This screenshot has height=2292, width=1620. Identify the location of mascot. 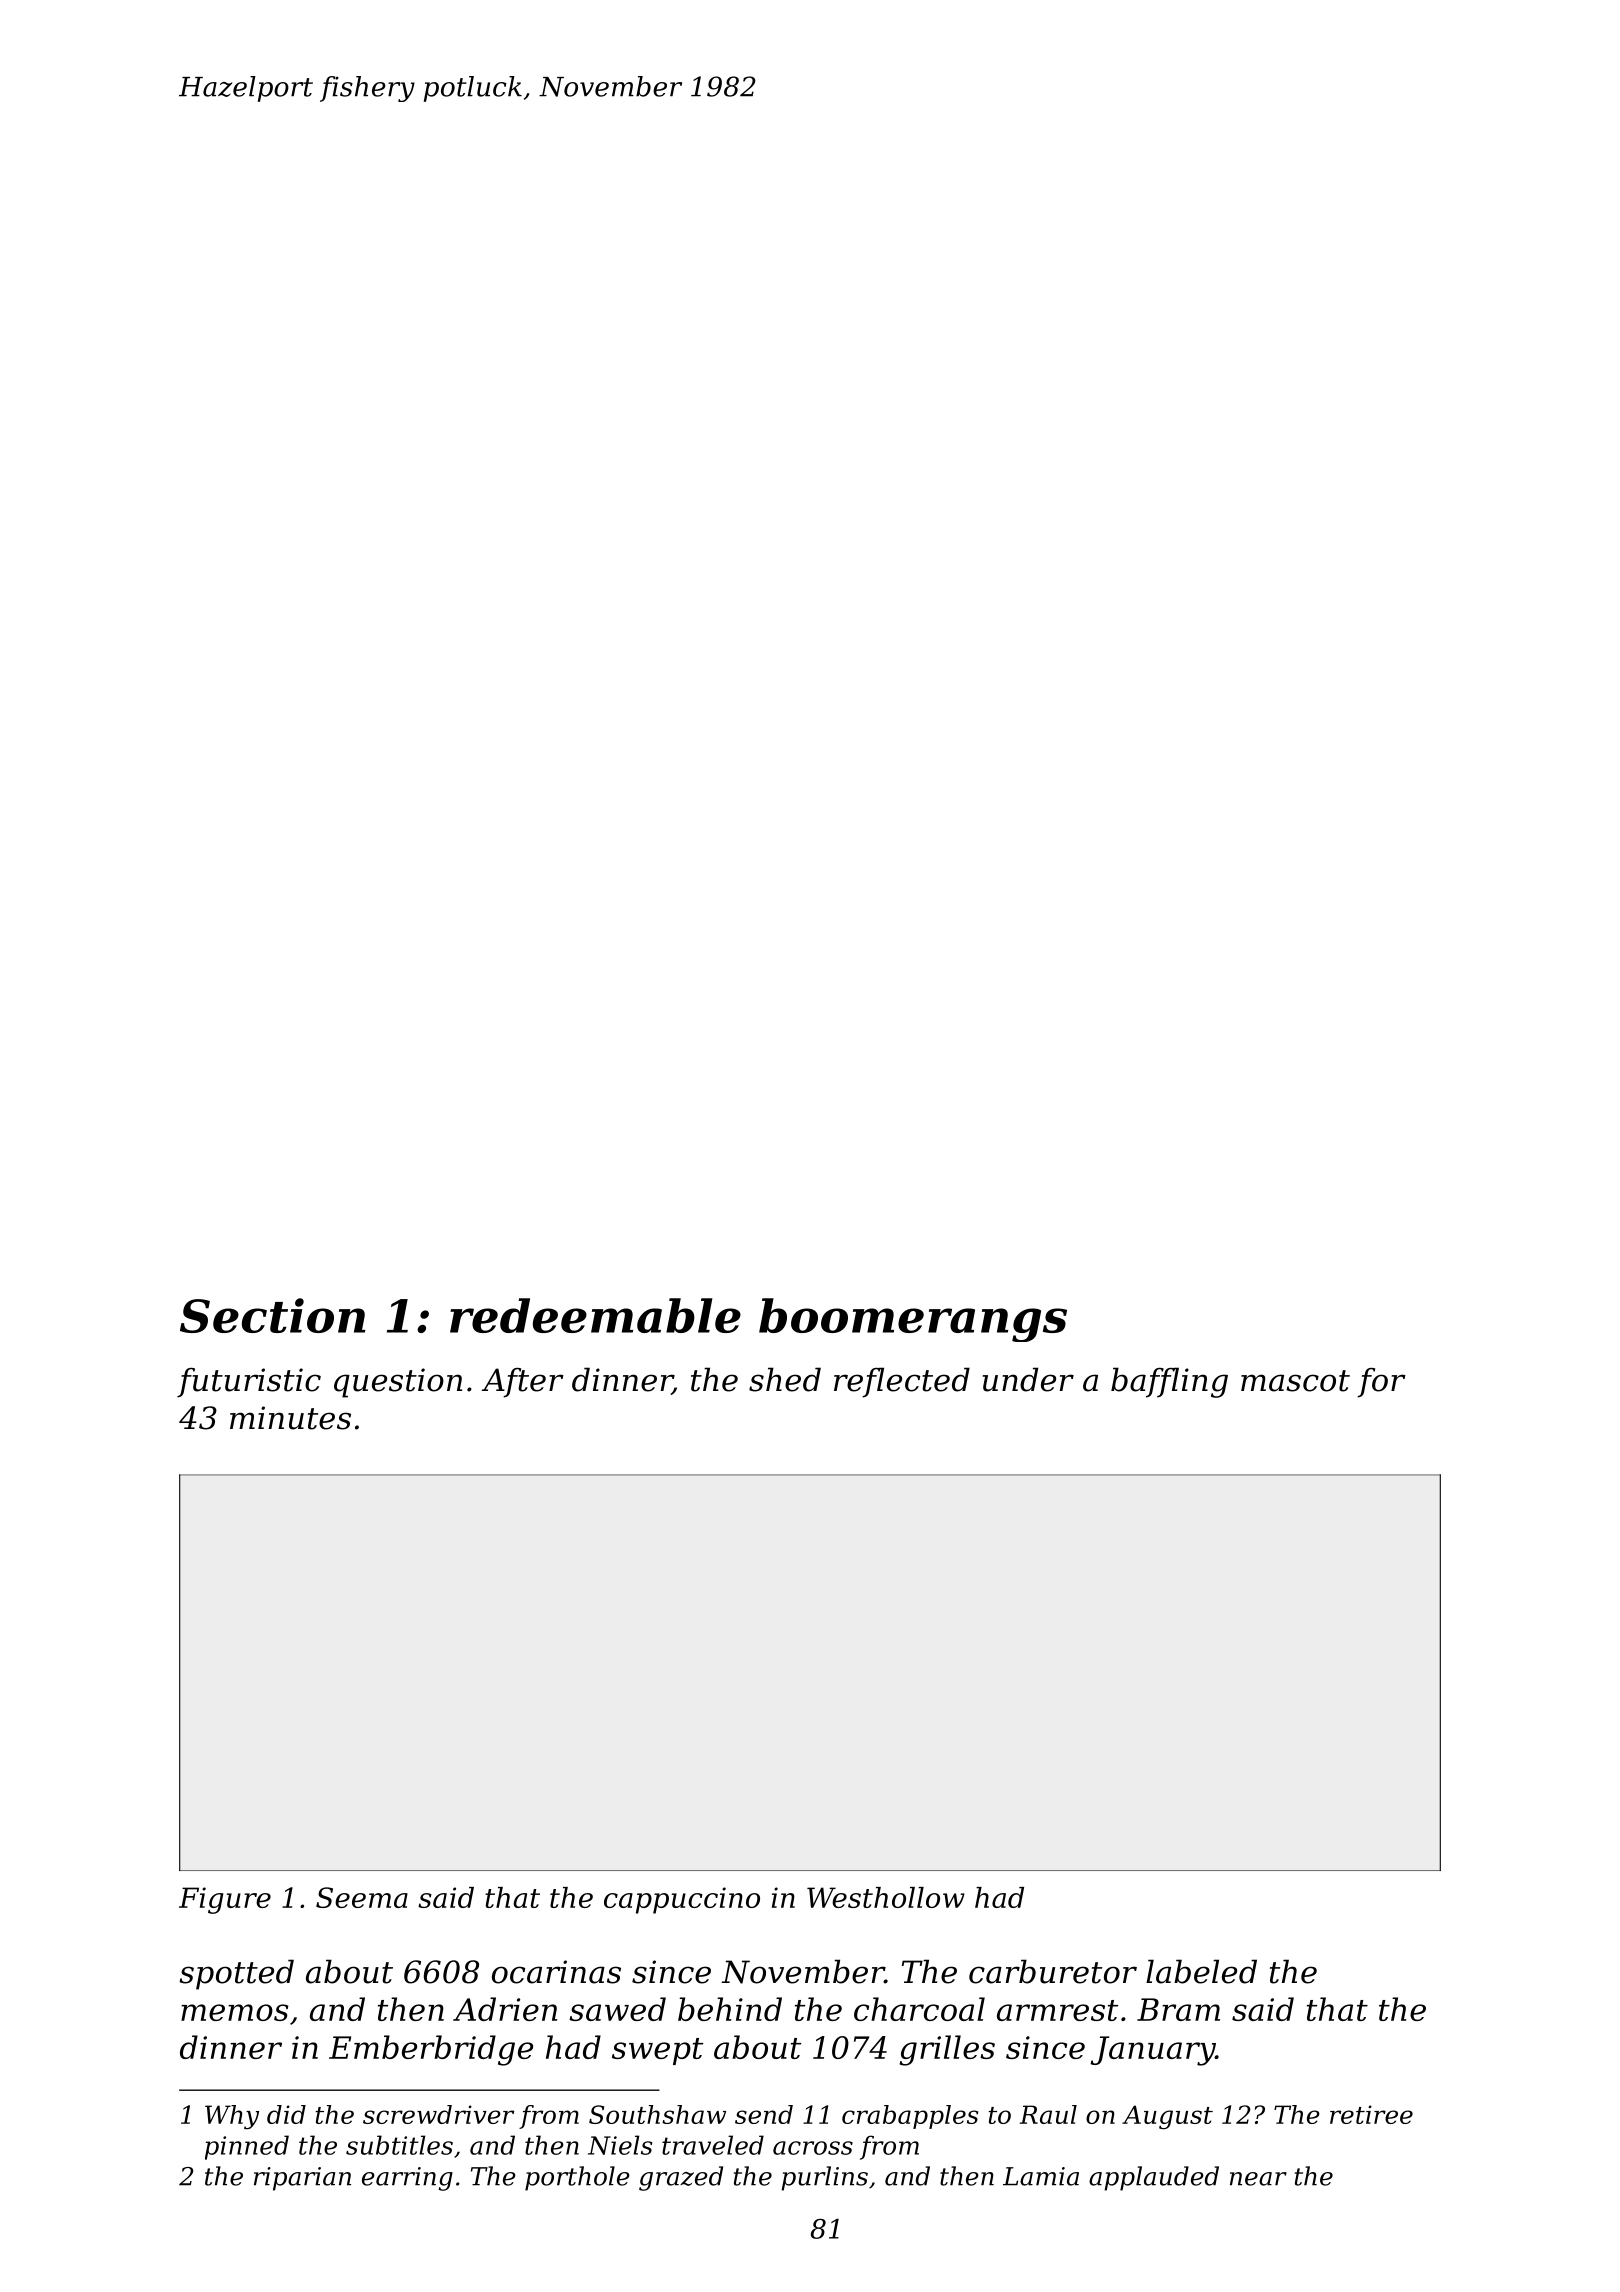
(1295, 1381).
